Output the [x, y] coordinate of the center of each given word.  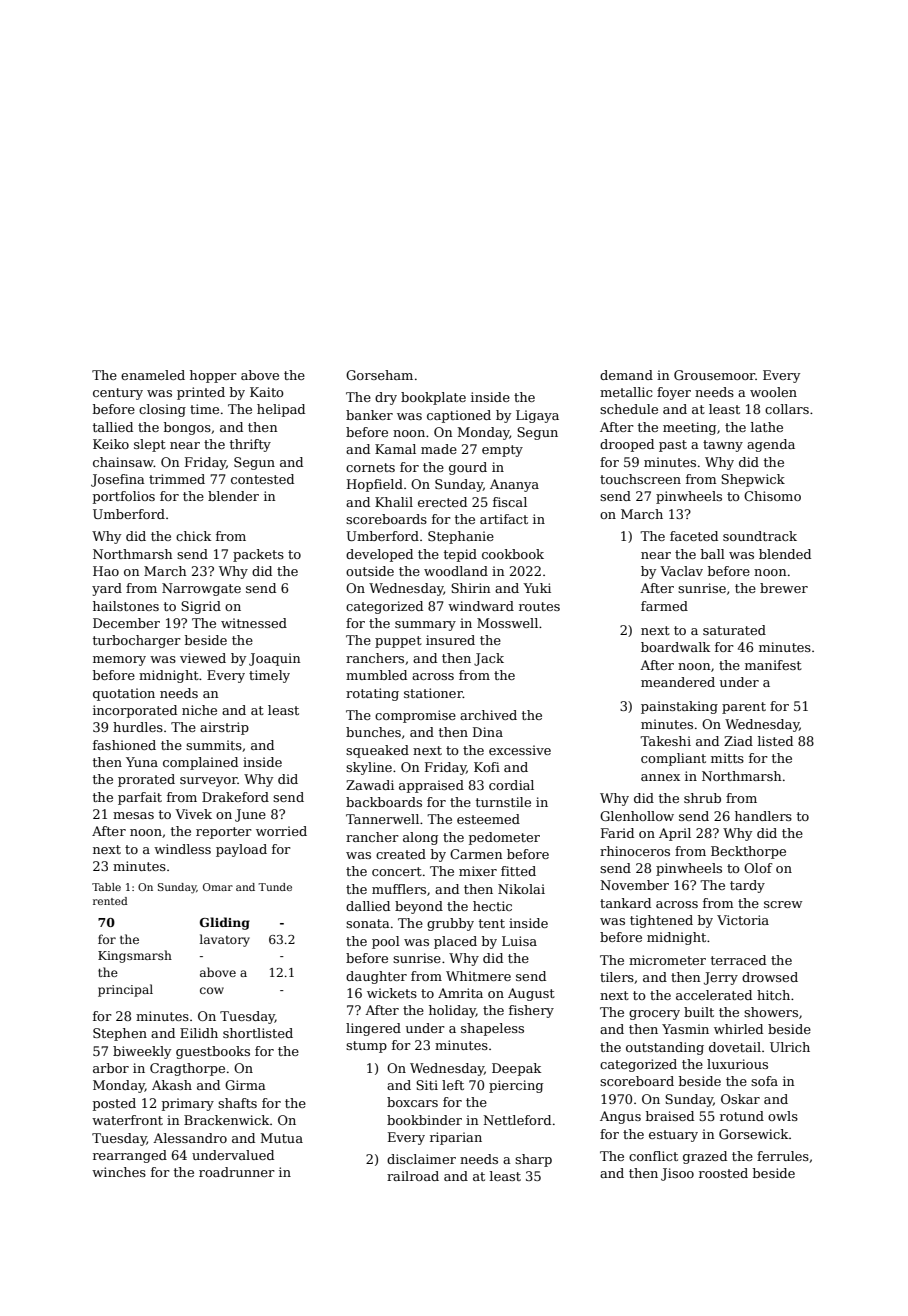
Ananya [514, 485]
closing [162, 410]
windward [481, 606]
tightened [661, 921]
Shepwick [753, 480]
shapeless [492, 1029]
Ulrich [790, 1047]
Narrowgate [201, 589]
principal [125, 990]
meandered [678, 682]
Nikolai [521, 889]
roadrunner [237, 1172]
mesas [133, 815]
